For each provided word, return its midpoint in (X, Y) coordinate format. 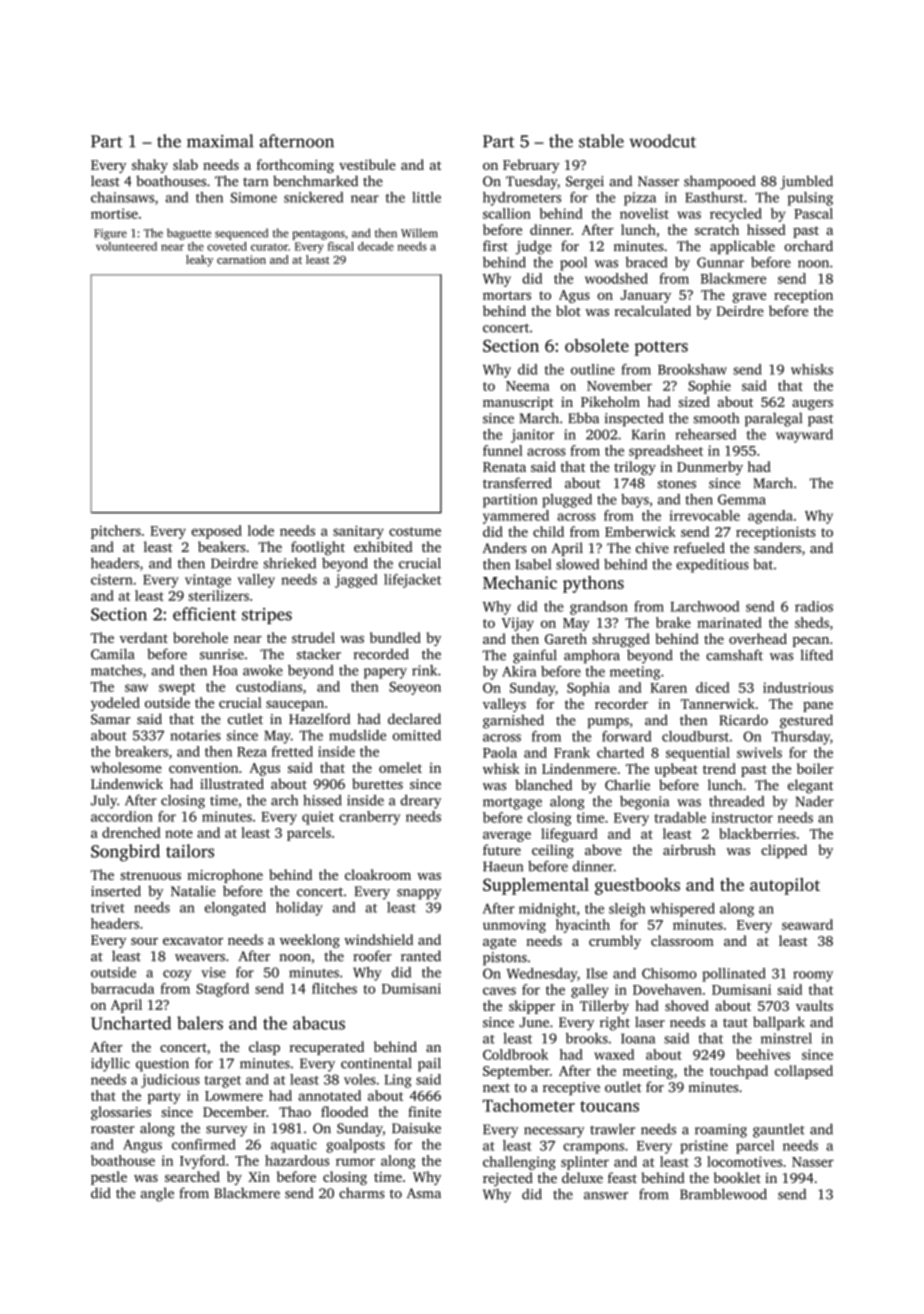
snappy (419, 894)
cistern (112, 579)
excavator (193, 940)
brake (673, 622)
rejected (508, 1179)
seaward (807, 924)
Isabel (533, 564)
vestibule (367, 164)
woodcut (662, 141)
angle (157, 1194)
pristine (704, 1147)
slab (185, 164)
